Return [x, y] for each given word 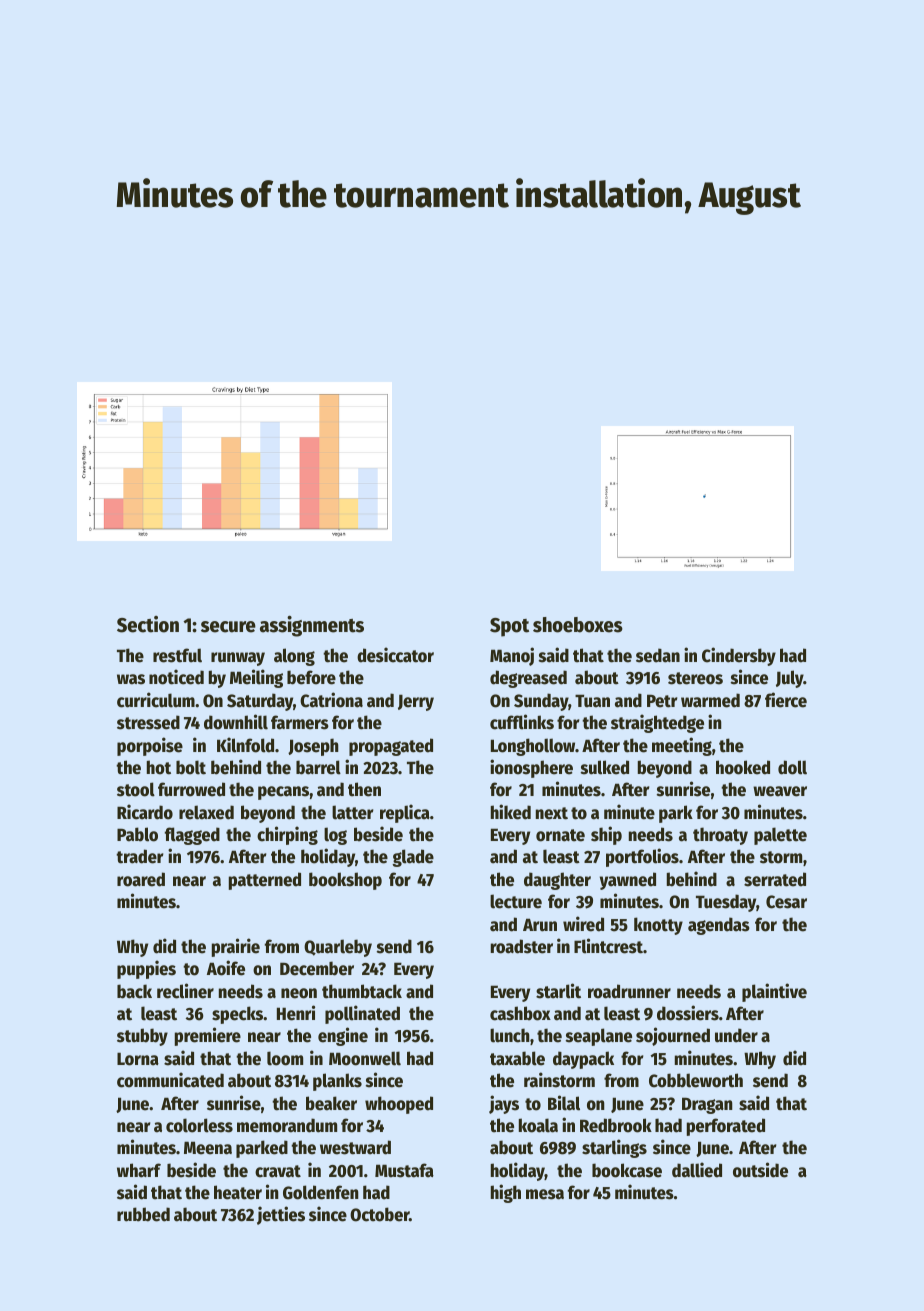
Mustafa [404, 1170]
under [736, 1035]
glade [413, 858]
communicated [170, 1080]
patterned [265, 881]
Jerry [416, 702]
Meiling [256, 678]
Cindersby [739, 656]
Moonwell [365, 1058]
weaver [780, 791]
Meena [208, 1148]
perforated [726, 1127]
